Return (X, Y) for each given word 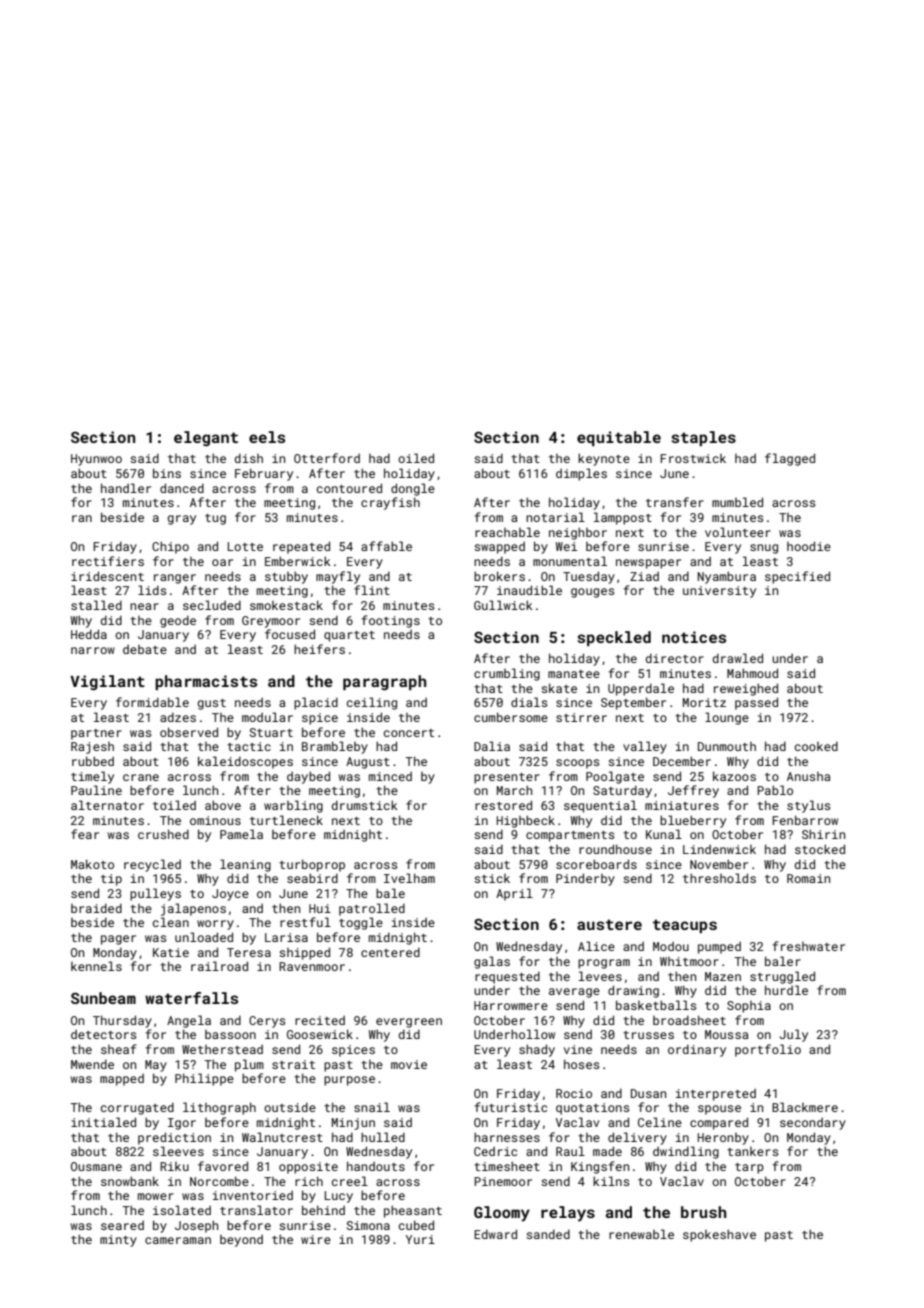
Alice (596, 946)
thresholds (719, 878)
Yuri (420, 1239)
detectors (103, 1034)
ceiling (372, 703)
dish (249, 458)
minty (118, 1241)
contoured (349, 488)
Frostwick (693, 458)
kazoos (734, 776)
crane (141, 777)
